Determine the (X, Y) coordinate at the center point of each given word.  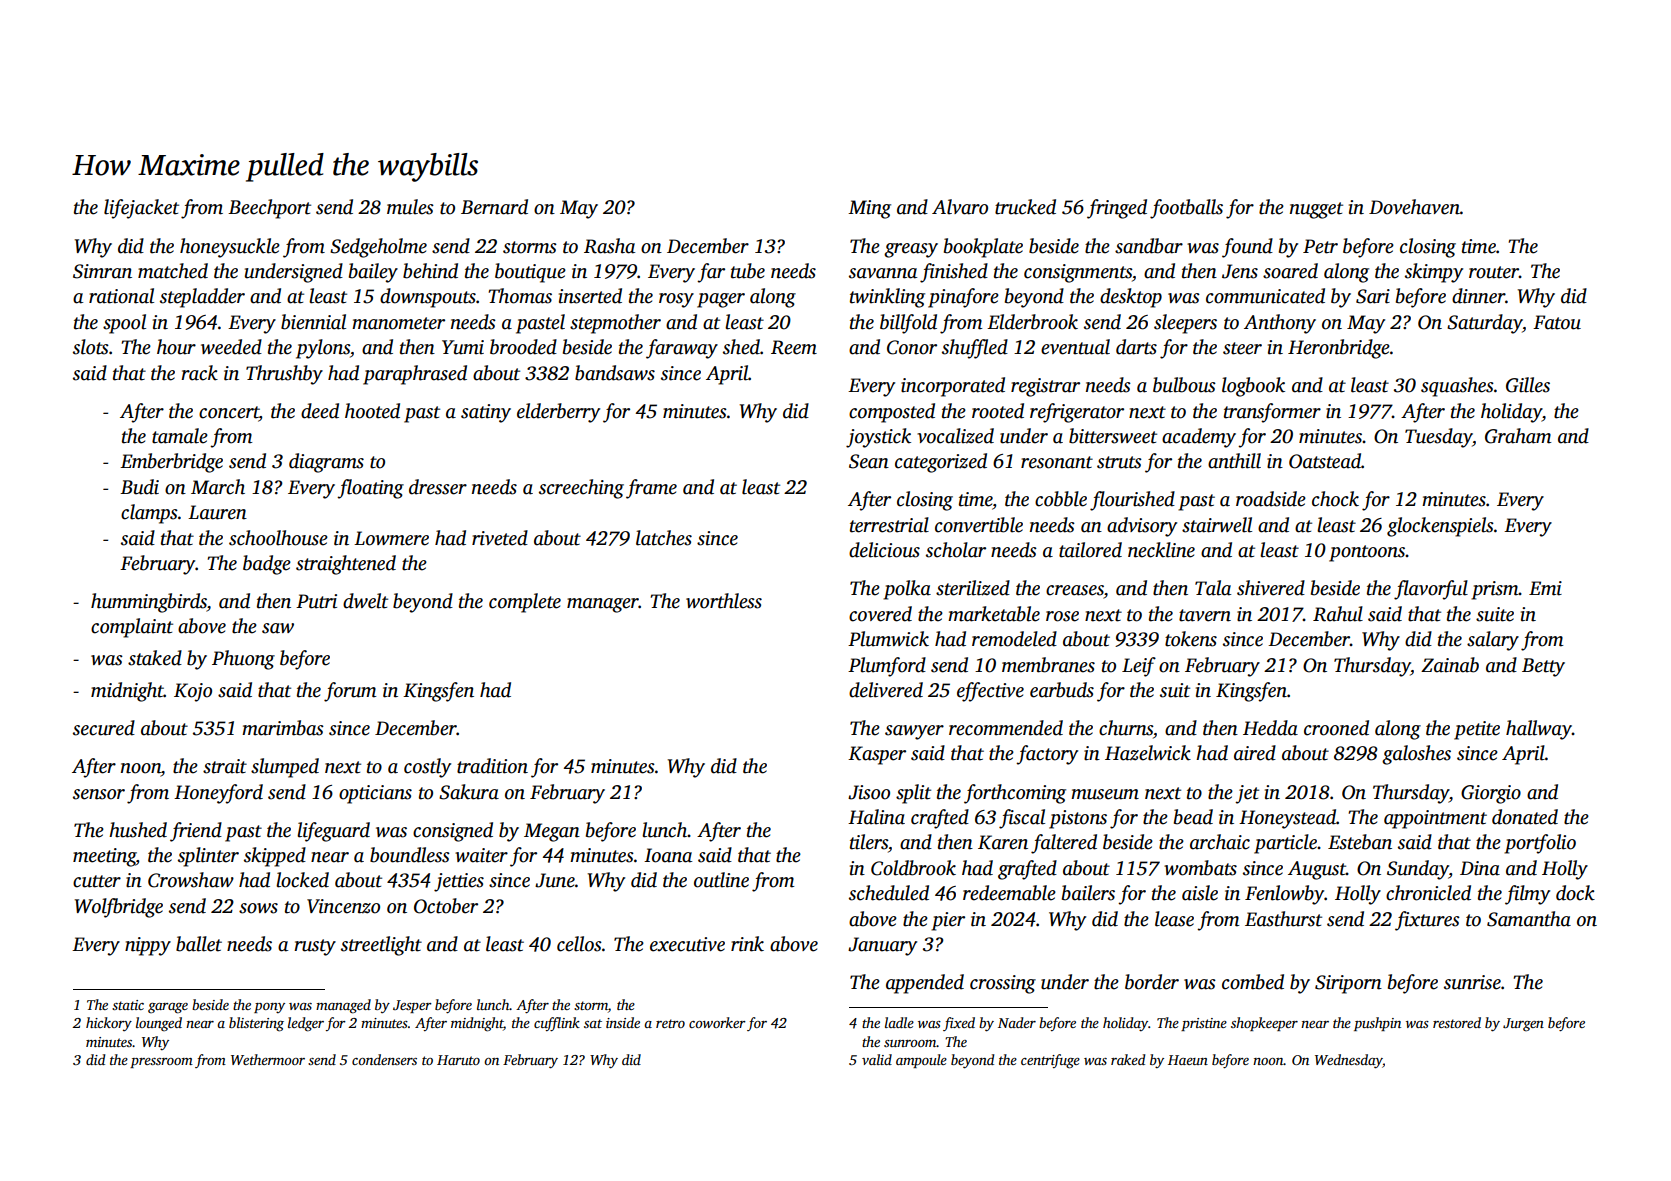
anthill (1234, 461)
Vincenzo (343, 906)
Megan (552, 832)
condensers (384, 1059)
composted (892, 413)
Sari (1373, 296)
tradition (492, 766)
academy (1199, 438)
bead (1193, 817)
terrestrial (889, 525)
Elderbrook (1032, 322)
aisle (1200, 893)
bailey (373, 273)
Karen (1003, 842)
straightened (346, 565)
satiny (486, 413)
